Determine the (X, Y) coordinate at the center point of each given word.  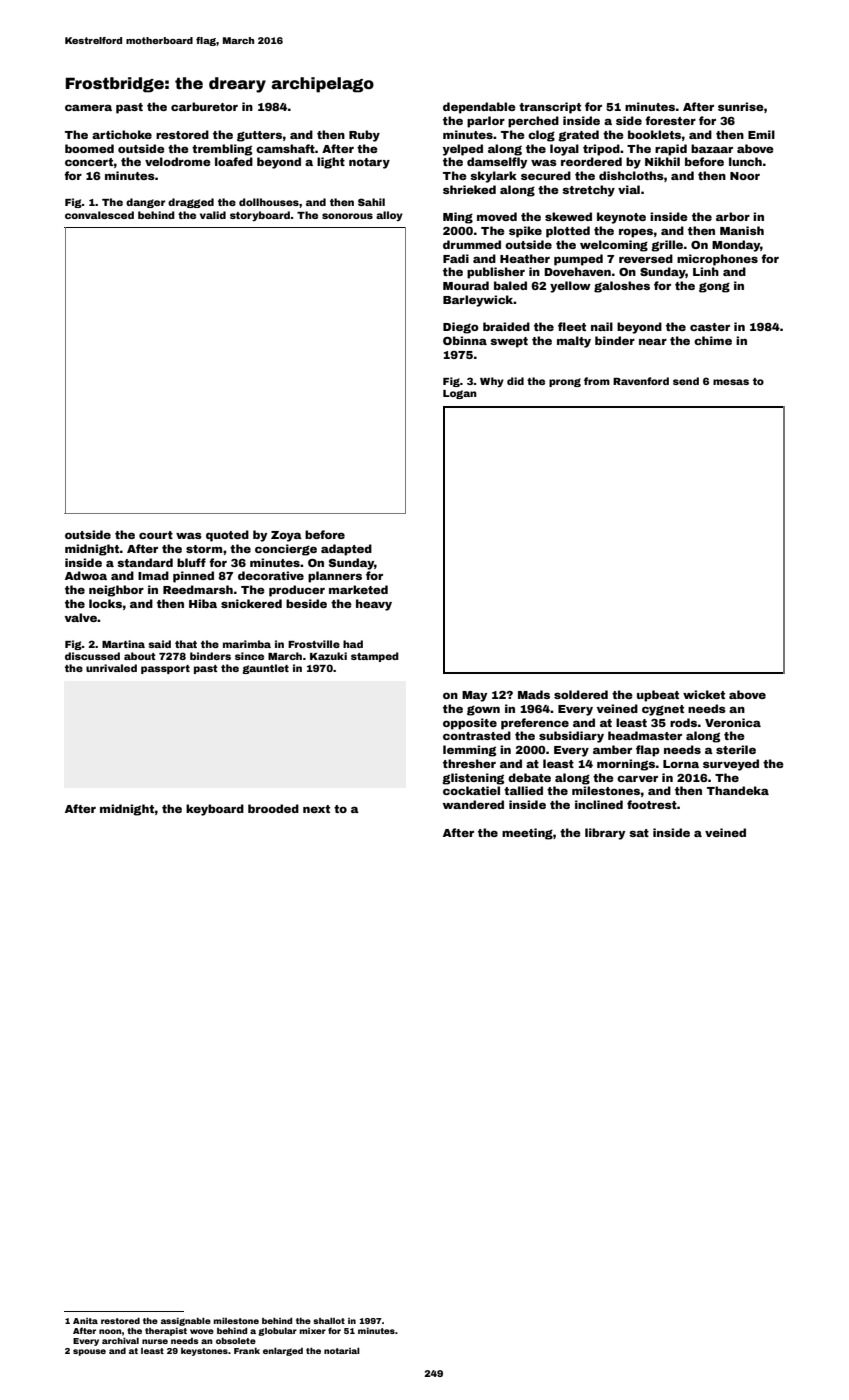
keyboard (215, 810)
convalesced (99, 215)
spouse (89, 1352)
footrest (652, 804)
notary (369, 163)
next (316, 809)
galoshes (622, 287)
